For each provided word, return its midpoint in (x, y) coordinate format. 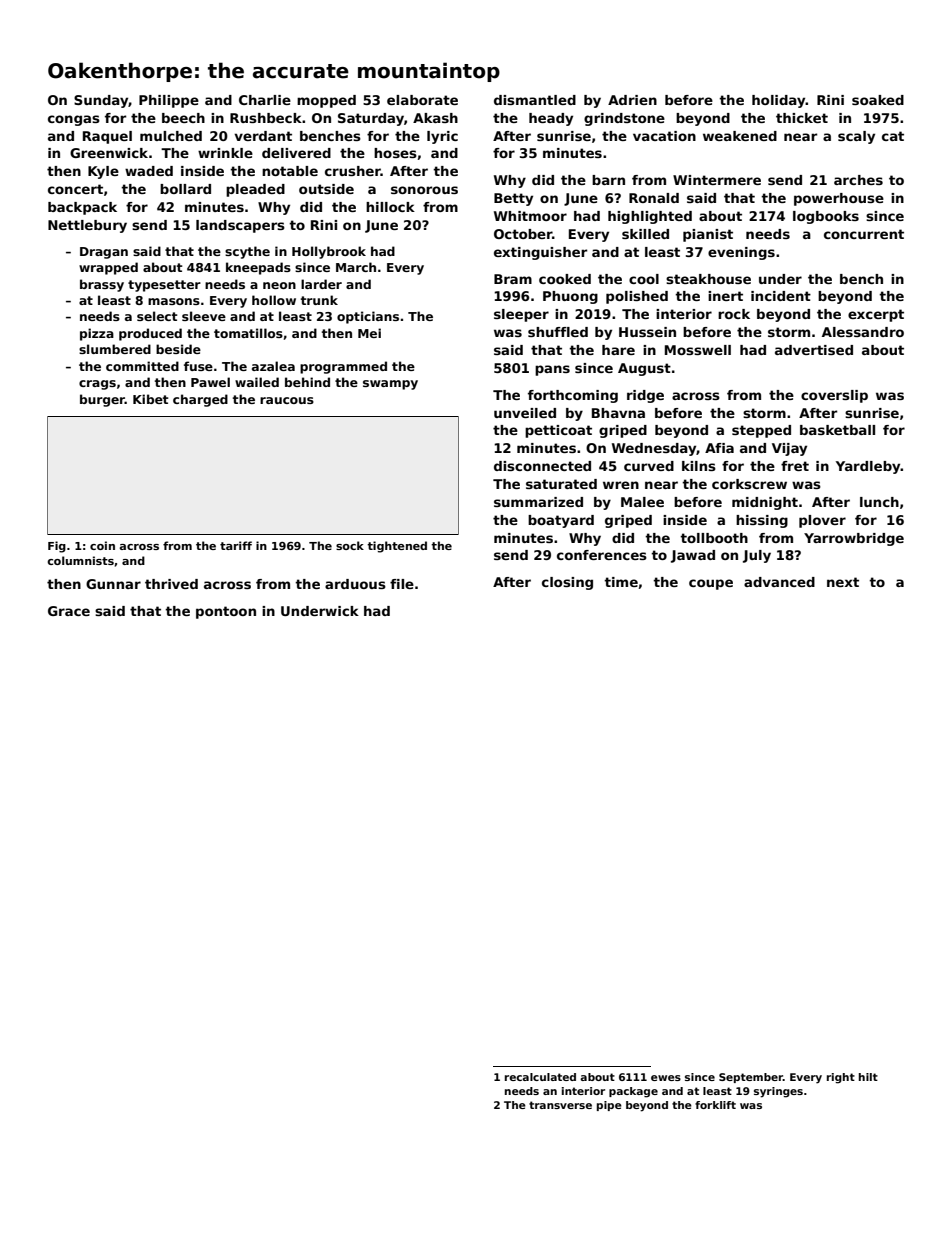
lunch (879, 502)
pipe (609, 1106)
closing (567, 583)
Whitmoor (530, 216)
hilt (868, 1077)
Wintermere (717, 180)
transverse (560, 1105)
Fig (57, 547)
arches (858, 180)
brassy (102, 285)
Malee (642, 502)
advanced (779, 582)
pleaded (255, 190)
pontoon (226, 612)
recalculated (540, 1077)
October (523, 234)
